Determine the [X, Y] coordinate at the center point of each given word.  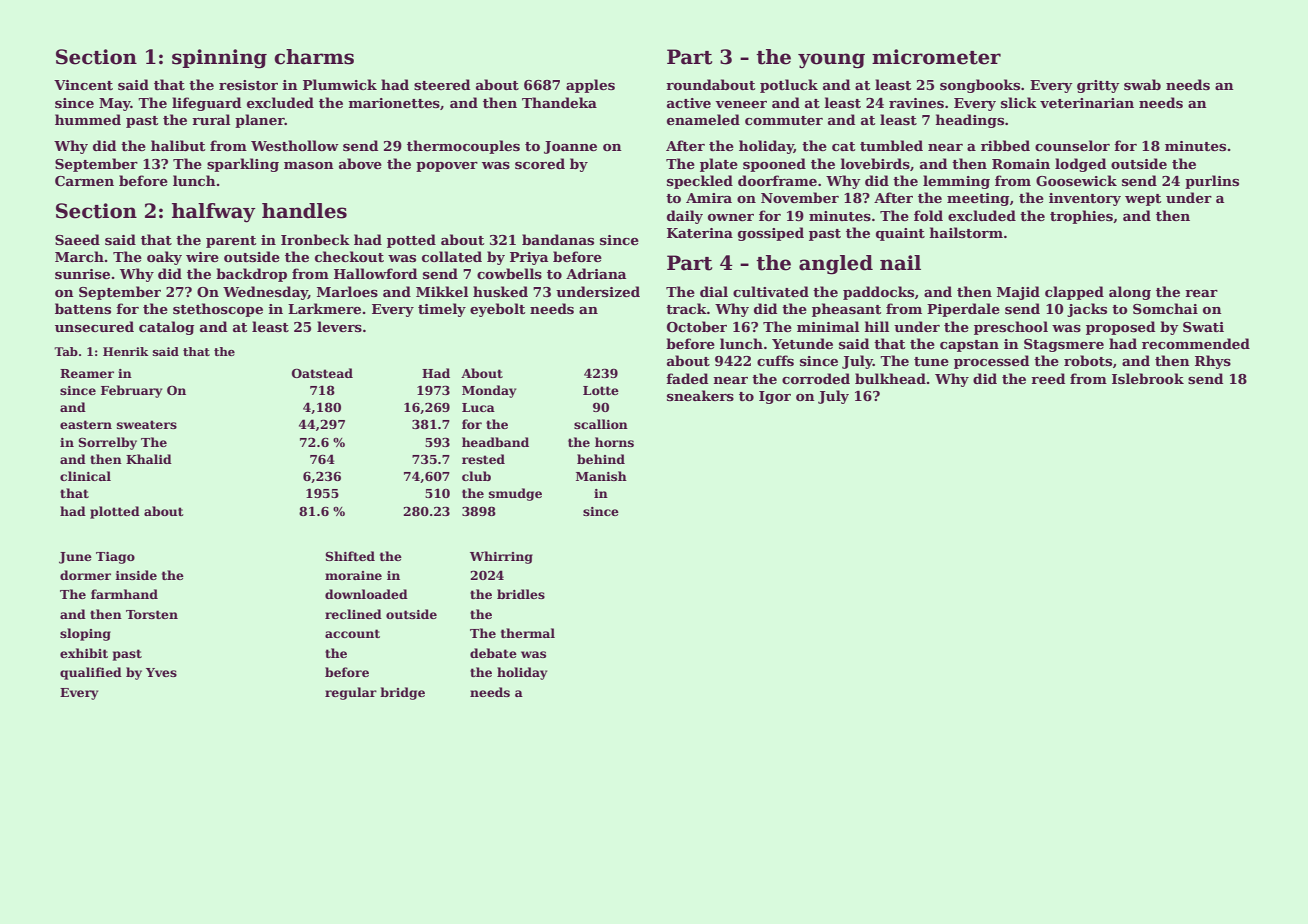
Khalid [149, 459]
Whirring [501, 557]
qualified [91, 673]
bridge [402, 693]
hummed [88, 119]
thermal [528, 633]
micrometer [936, 57]
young [831, 61]
